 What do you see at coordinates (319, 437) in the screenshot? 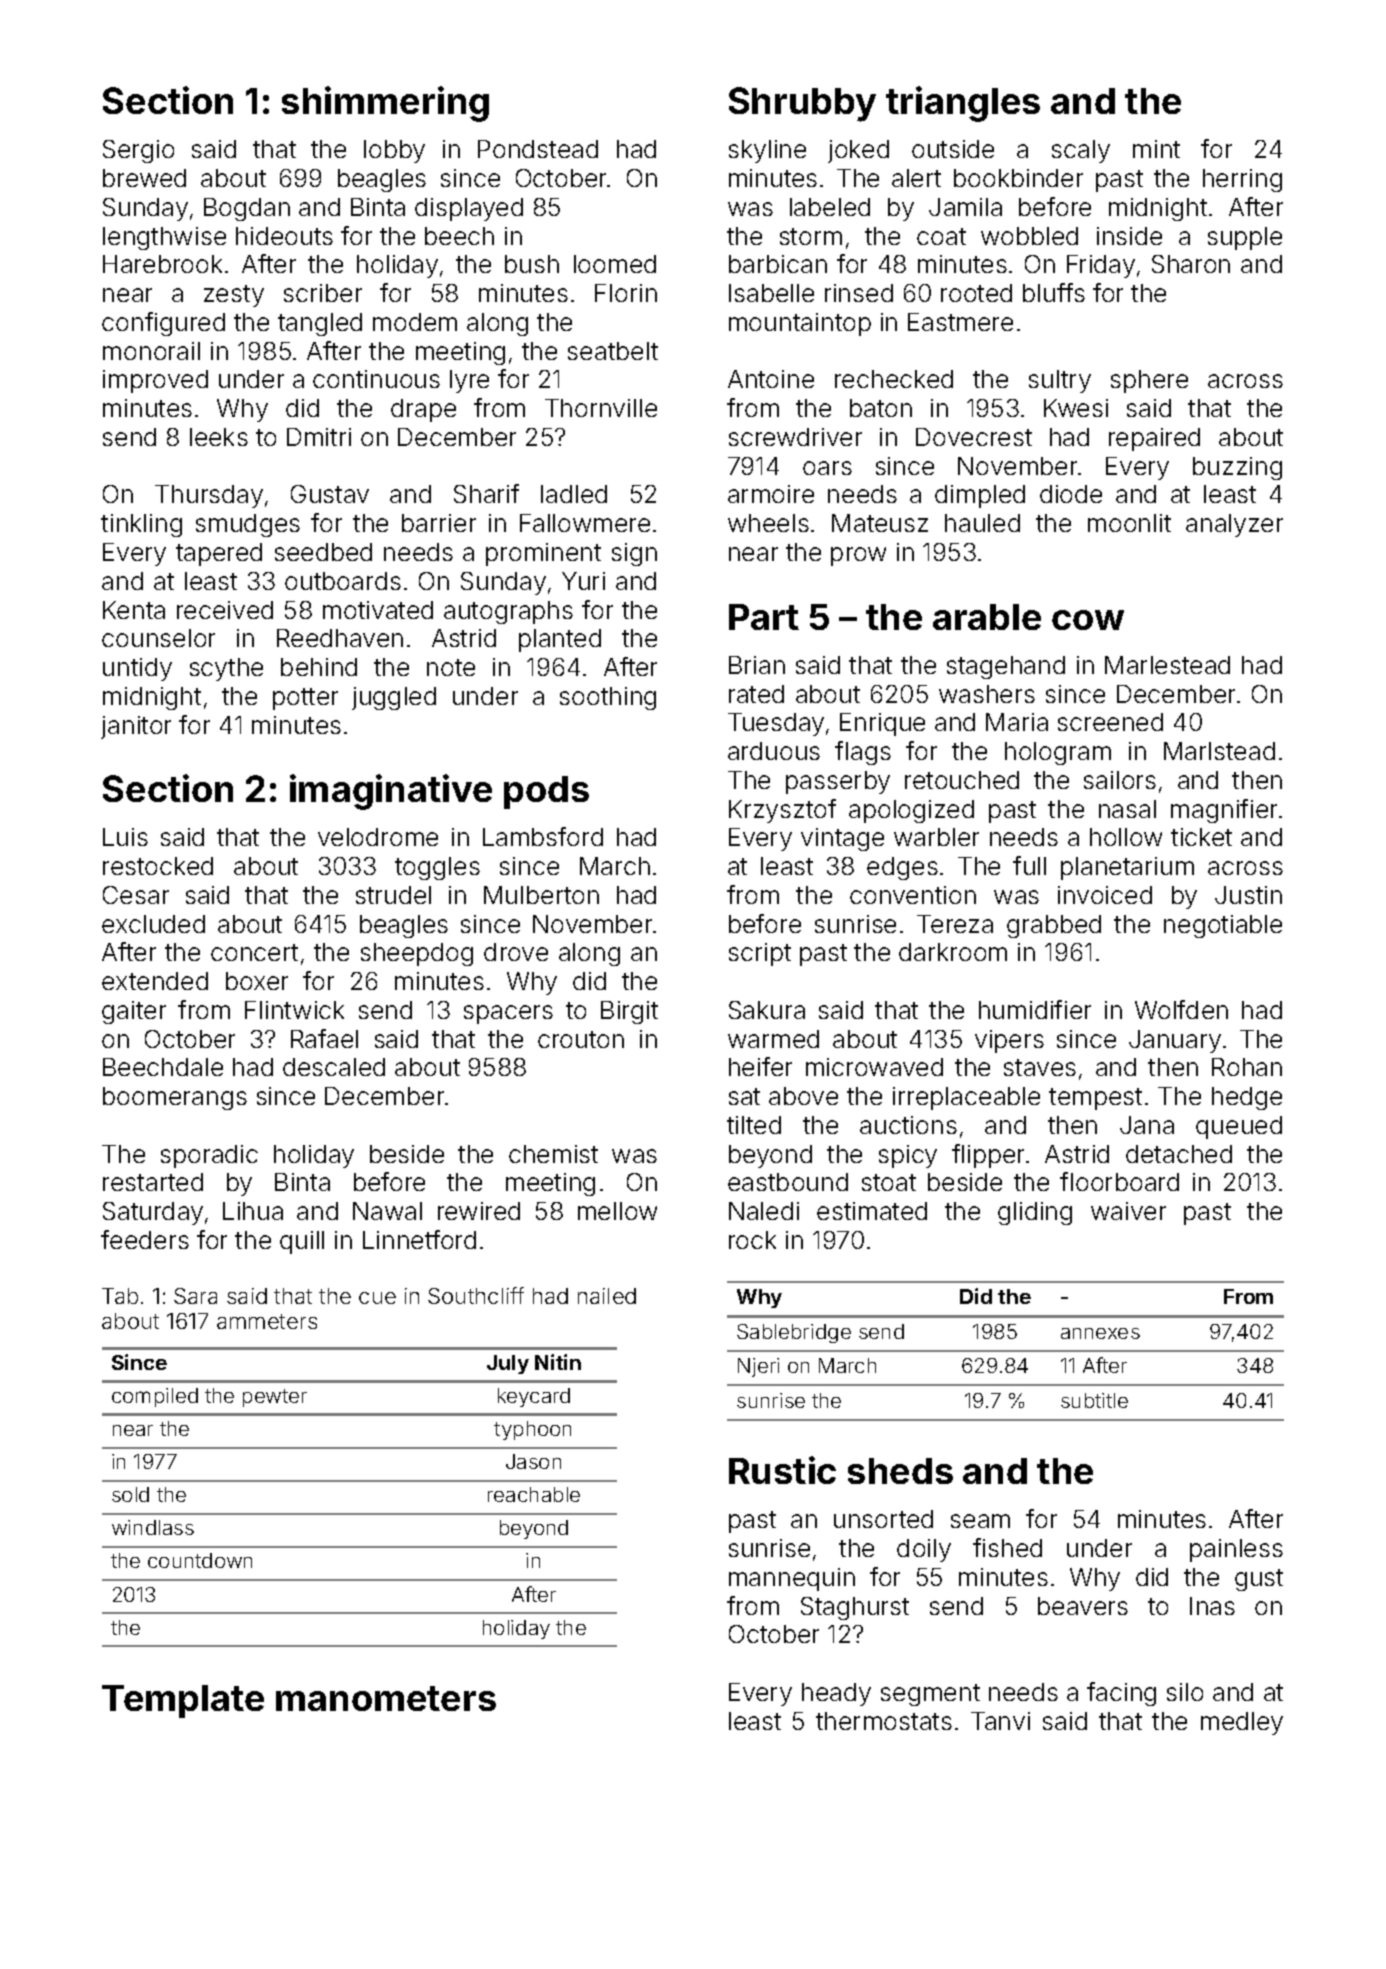
I see `Dmitri` at bounding box center [319, 437].
